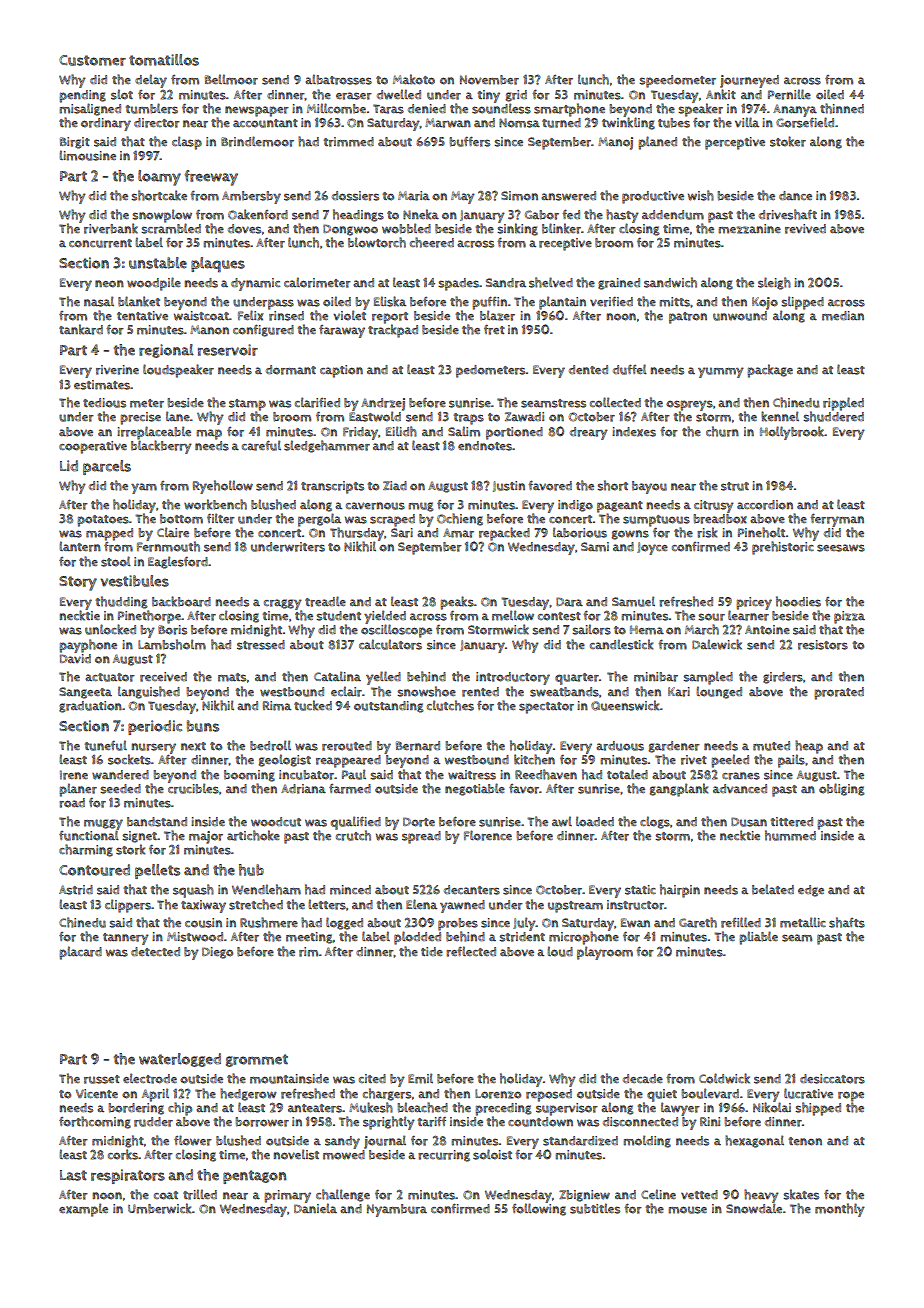 This screenshot has height=1308, width=924. Describe the element at coordinates (80, 546) in the screenshot. I see `lantern` at that location.
